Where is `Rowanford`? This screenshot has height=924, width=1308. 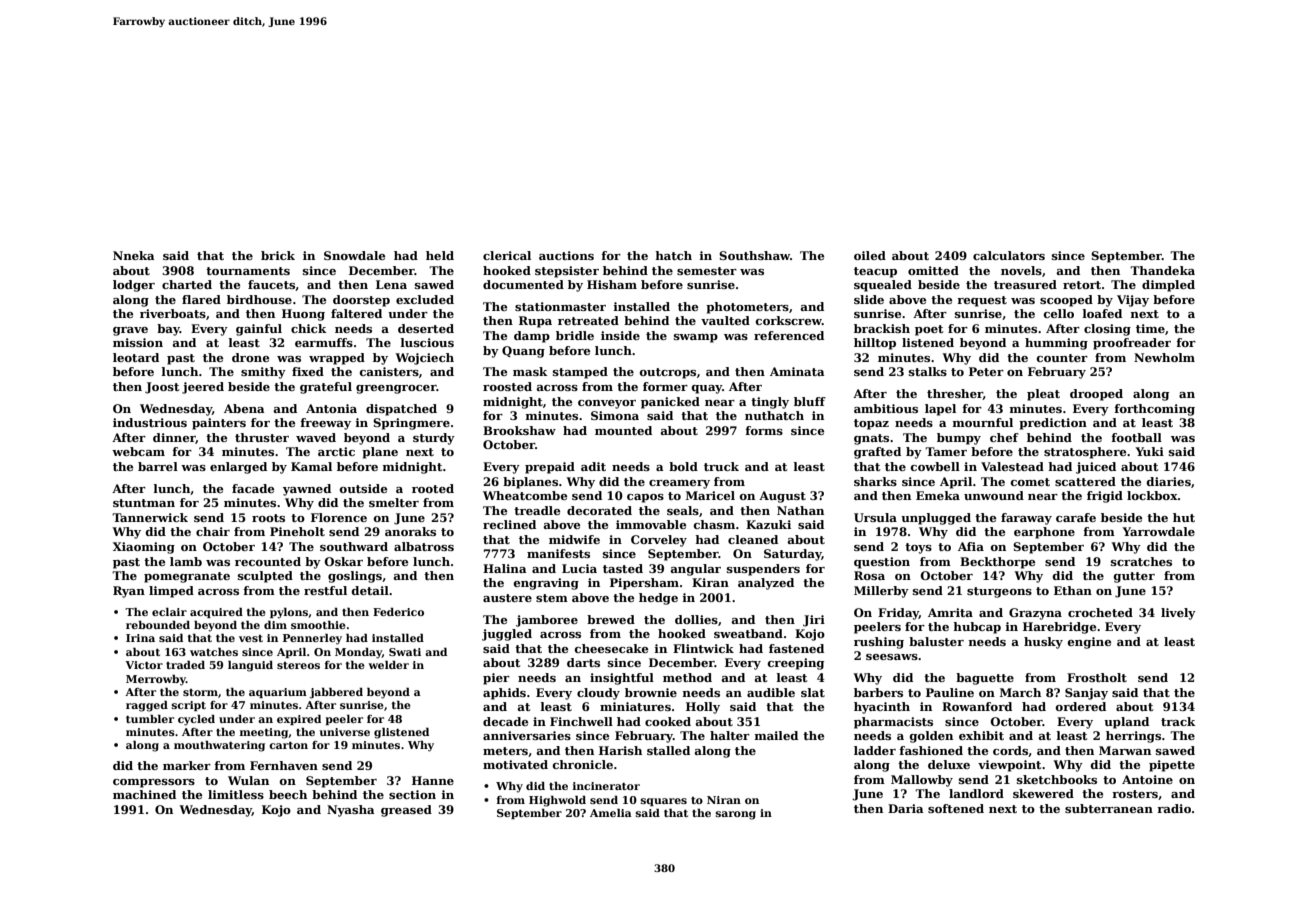 Rowanford is located at coordinates (977, 706).
